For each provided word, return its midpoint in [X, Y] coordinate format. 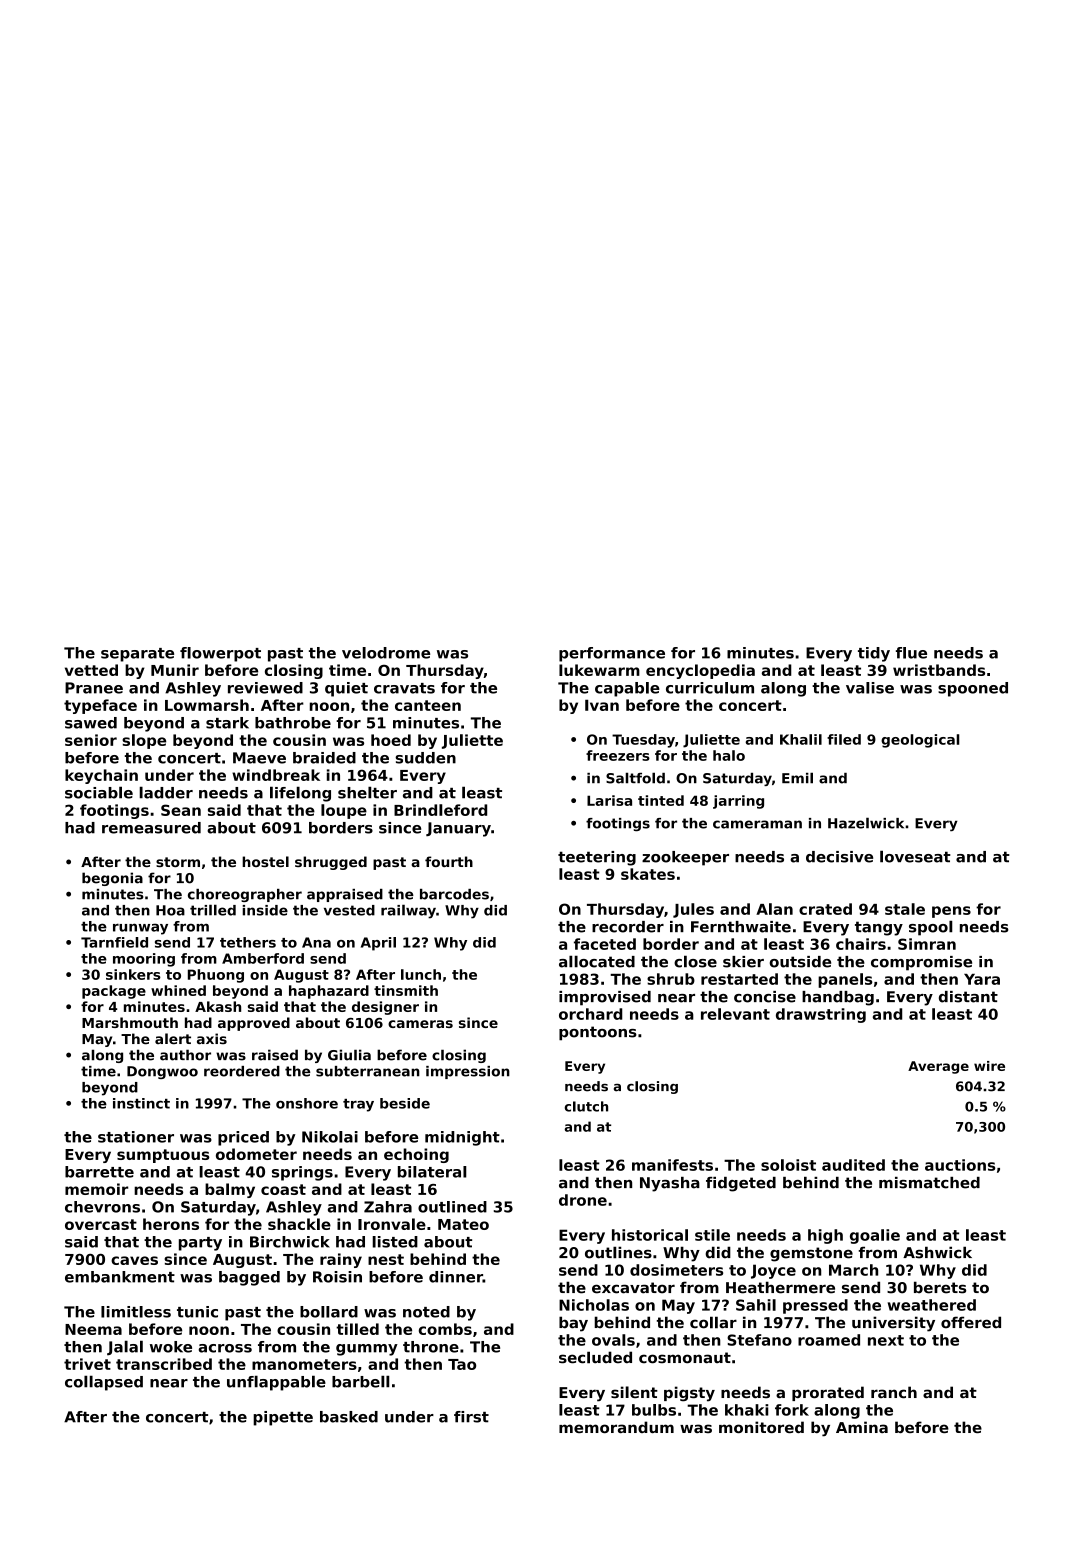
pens [951, 912]
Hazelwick [866, 823]
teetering [597, 858]
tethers [248, 942]
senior [91, 740]
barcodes [454, 894]
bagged [249, 1278]
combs [445, 1329]
